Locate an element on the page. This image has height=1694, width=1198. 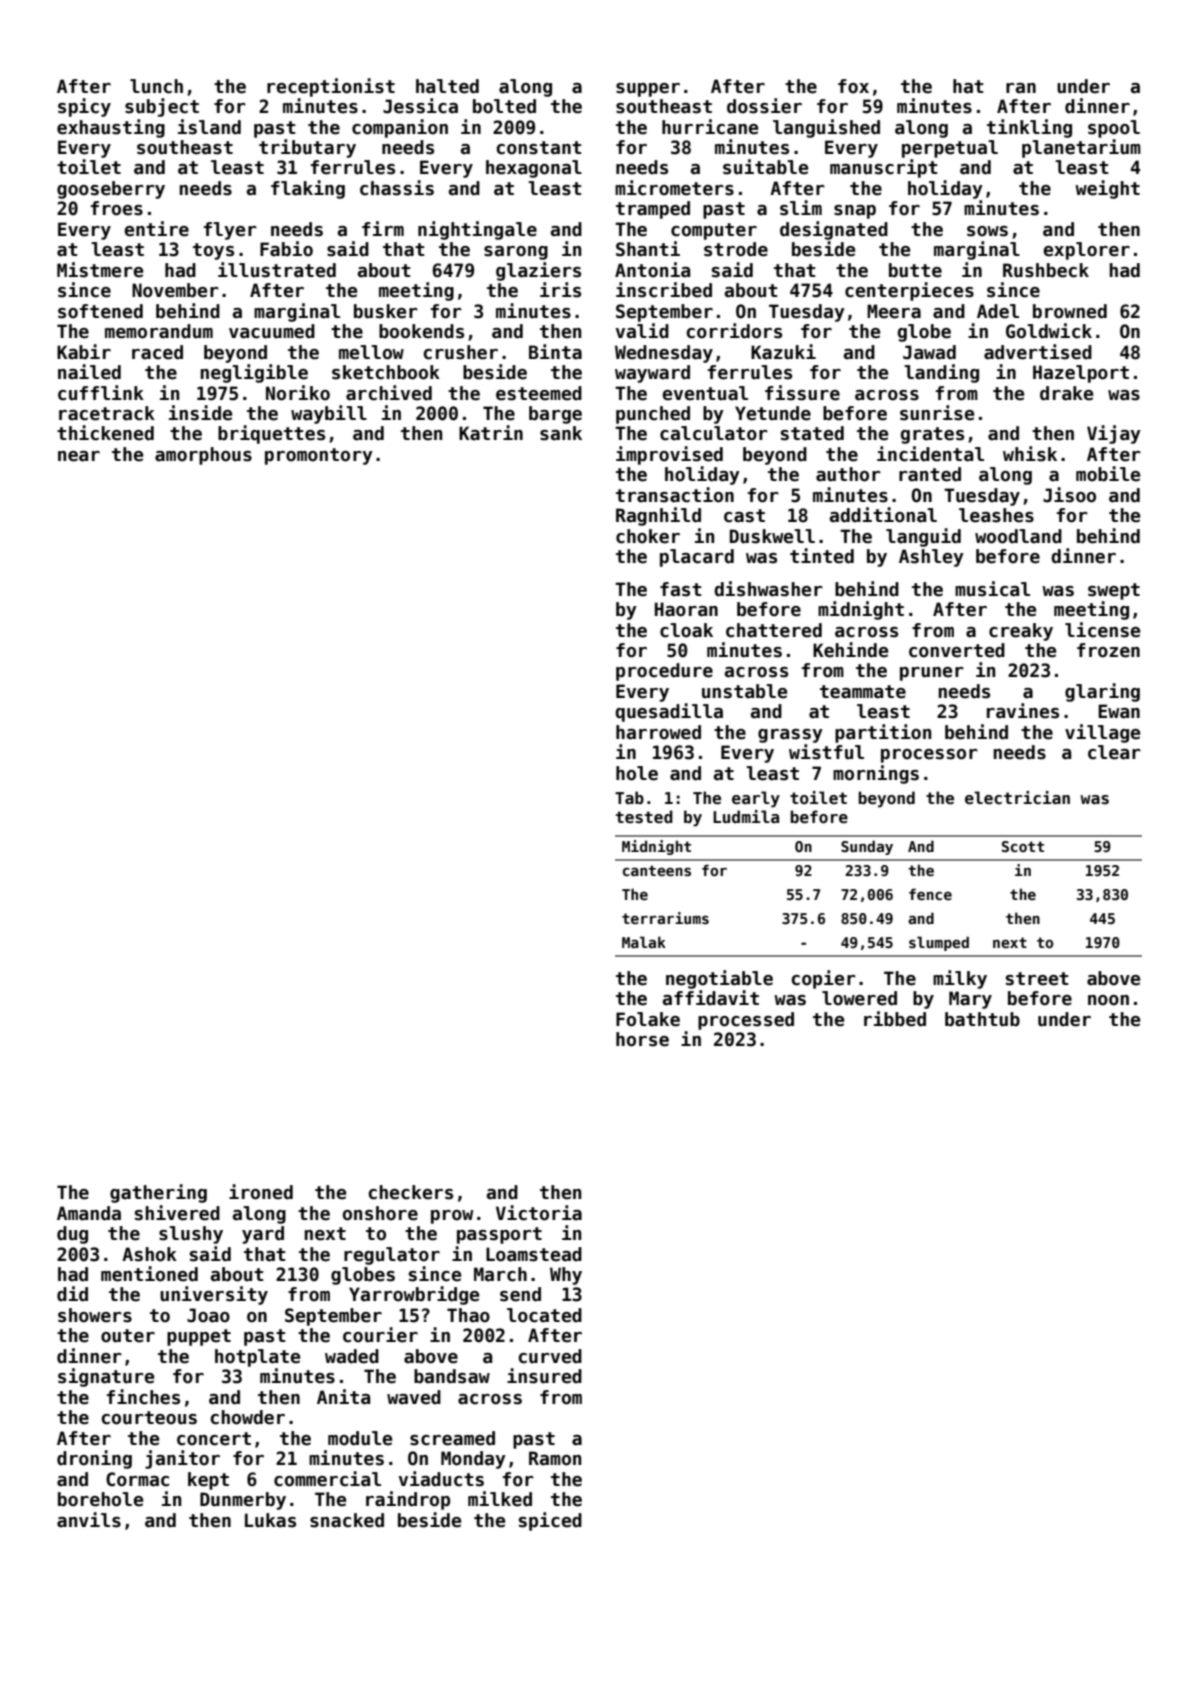
gathering is located at coordinates (158, 1193).
